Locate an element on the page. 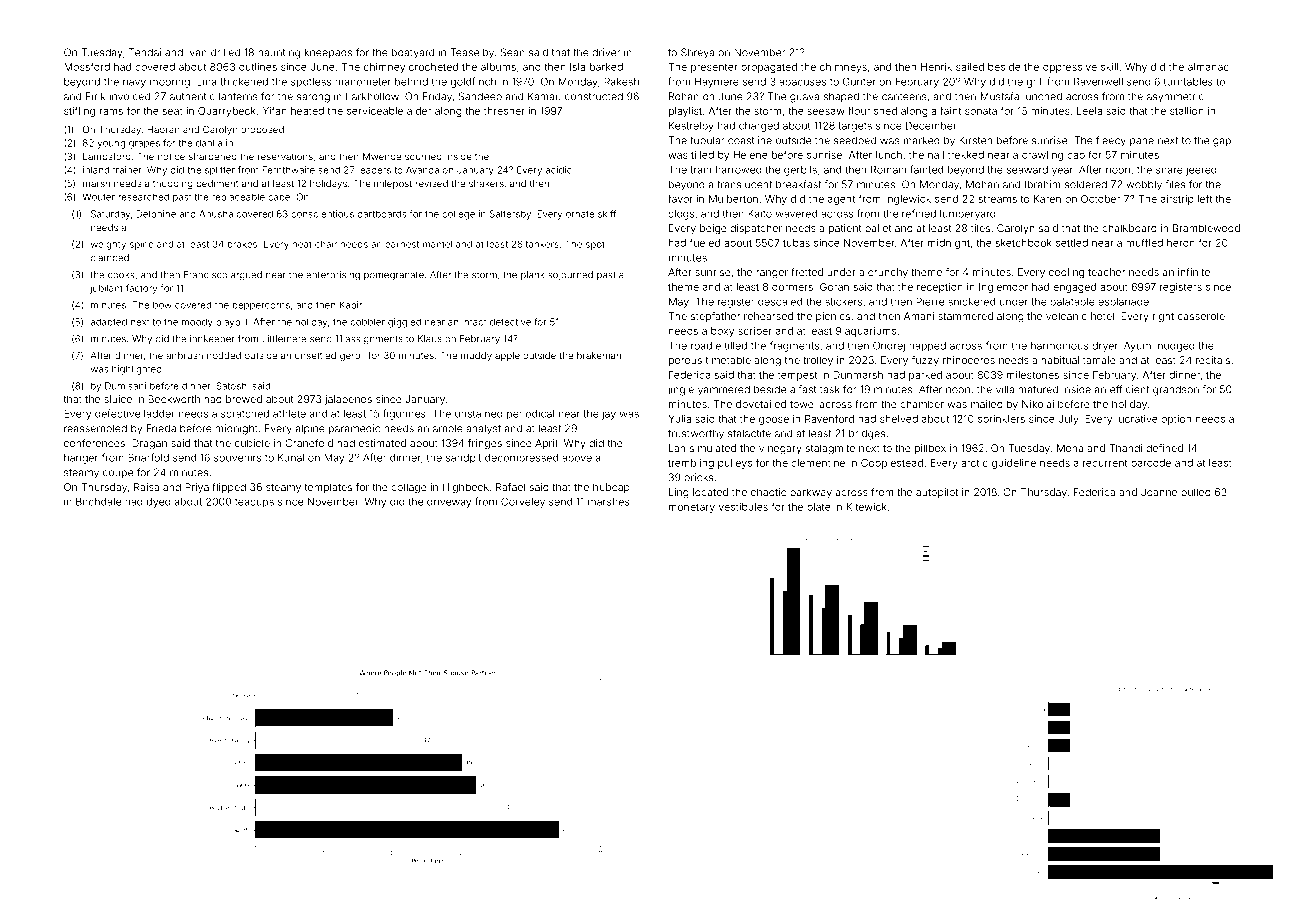 This page has height=924, width=1308. ornate is located at coordinates (580, 214).
